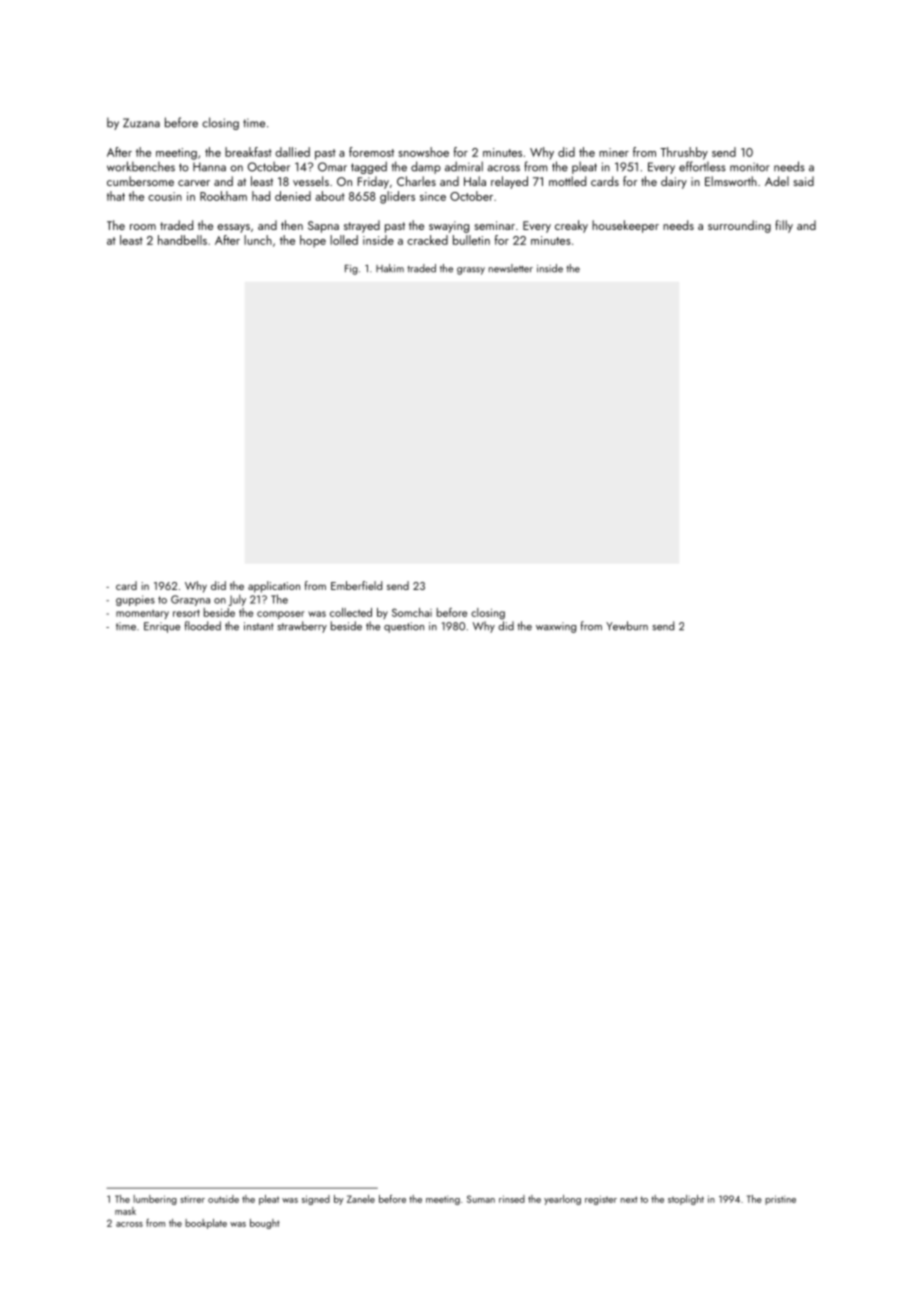 This screenshot has width=924, height=1308. What do you see at coordinates (562, 1200) in the screenshot?
I see `yearlong` at bounding box center [562, 1200].
